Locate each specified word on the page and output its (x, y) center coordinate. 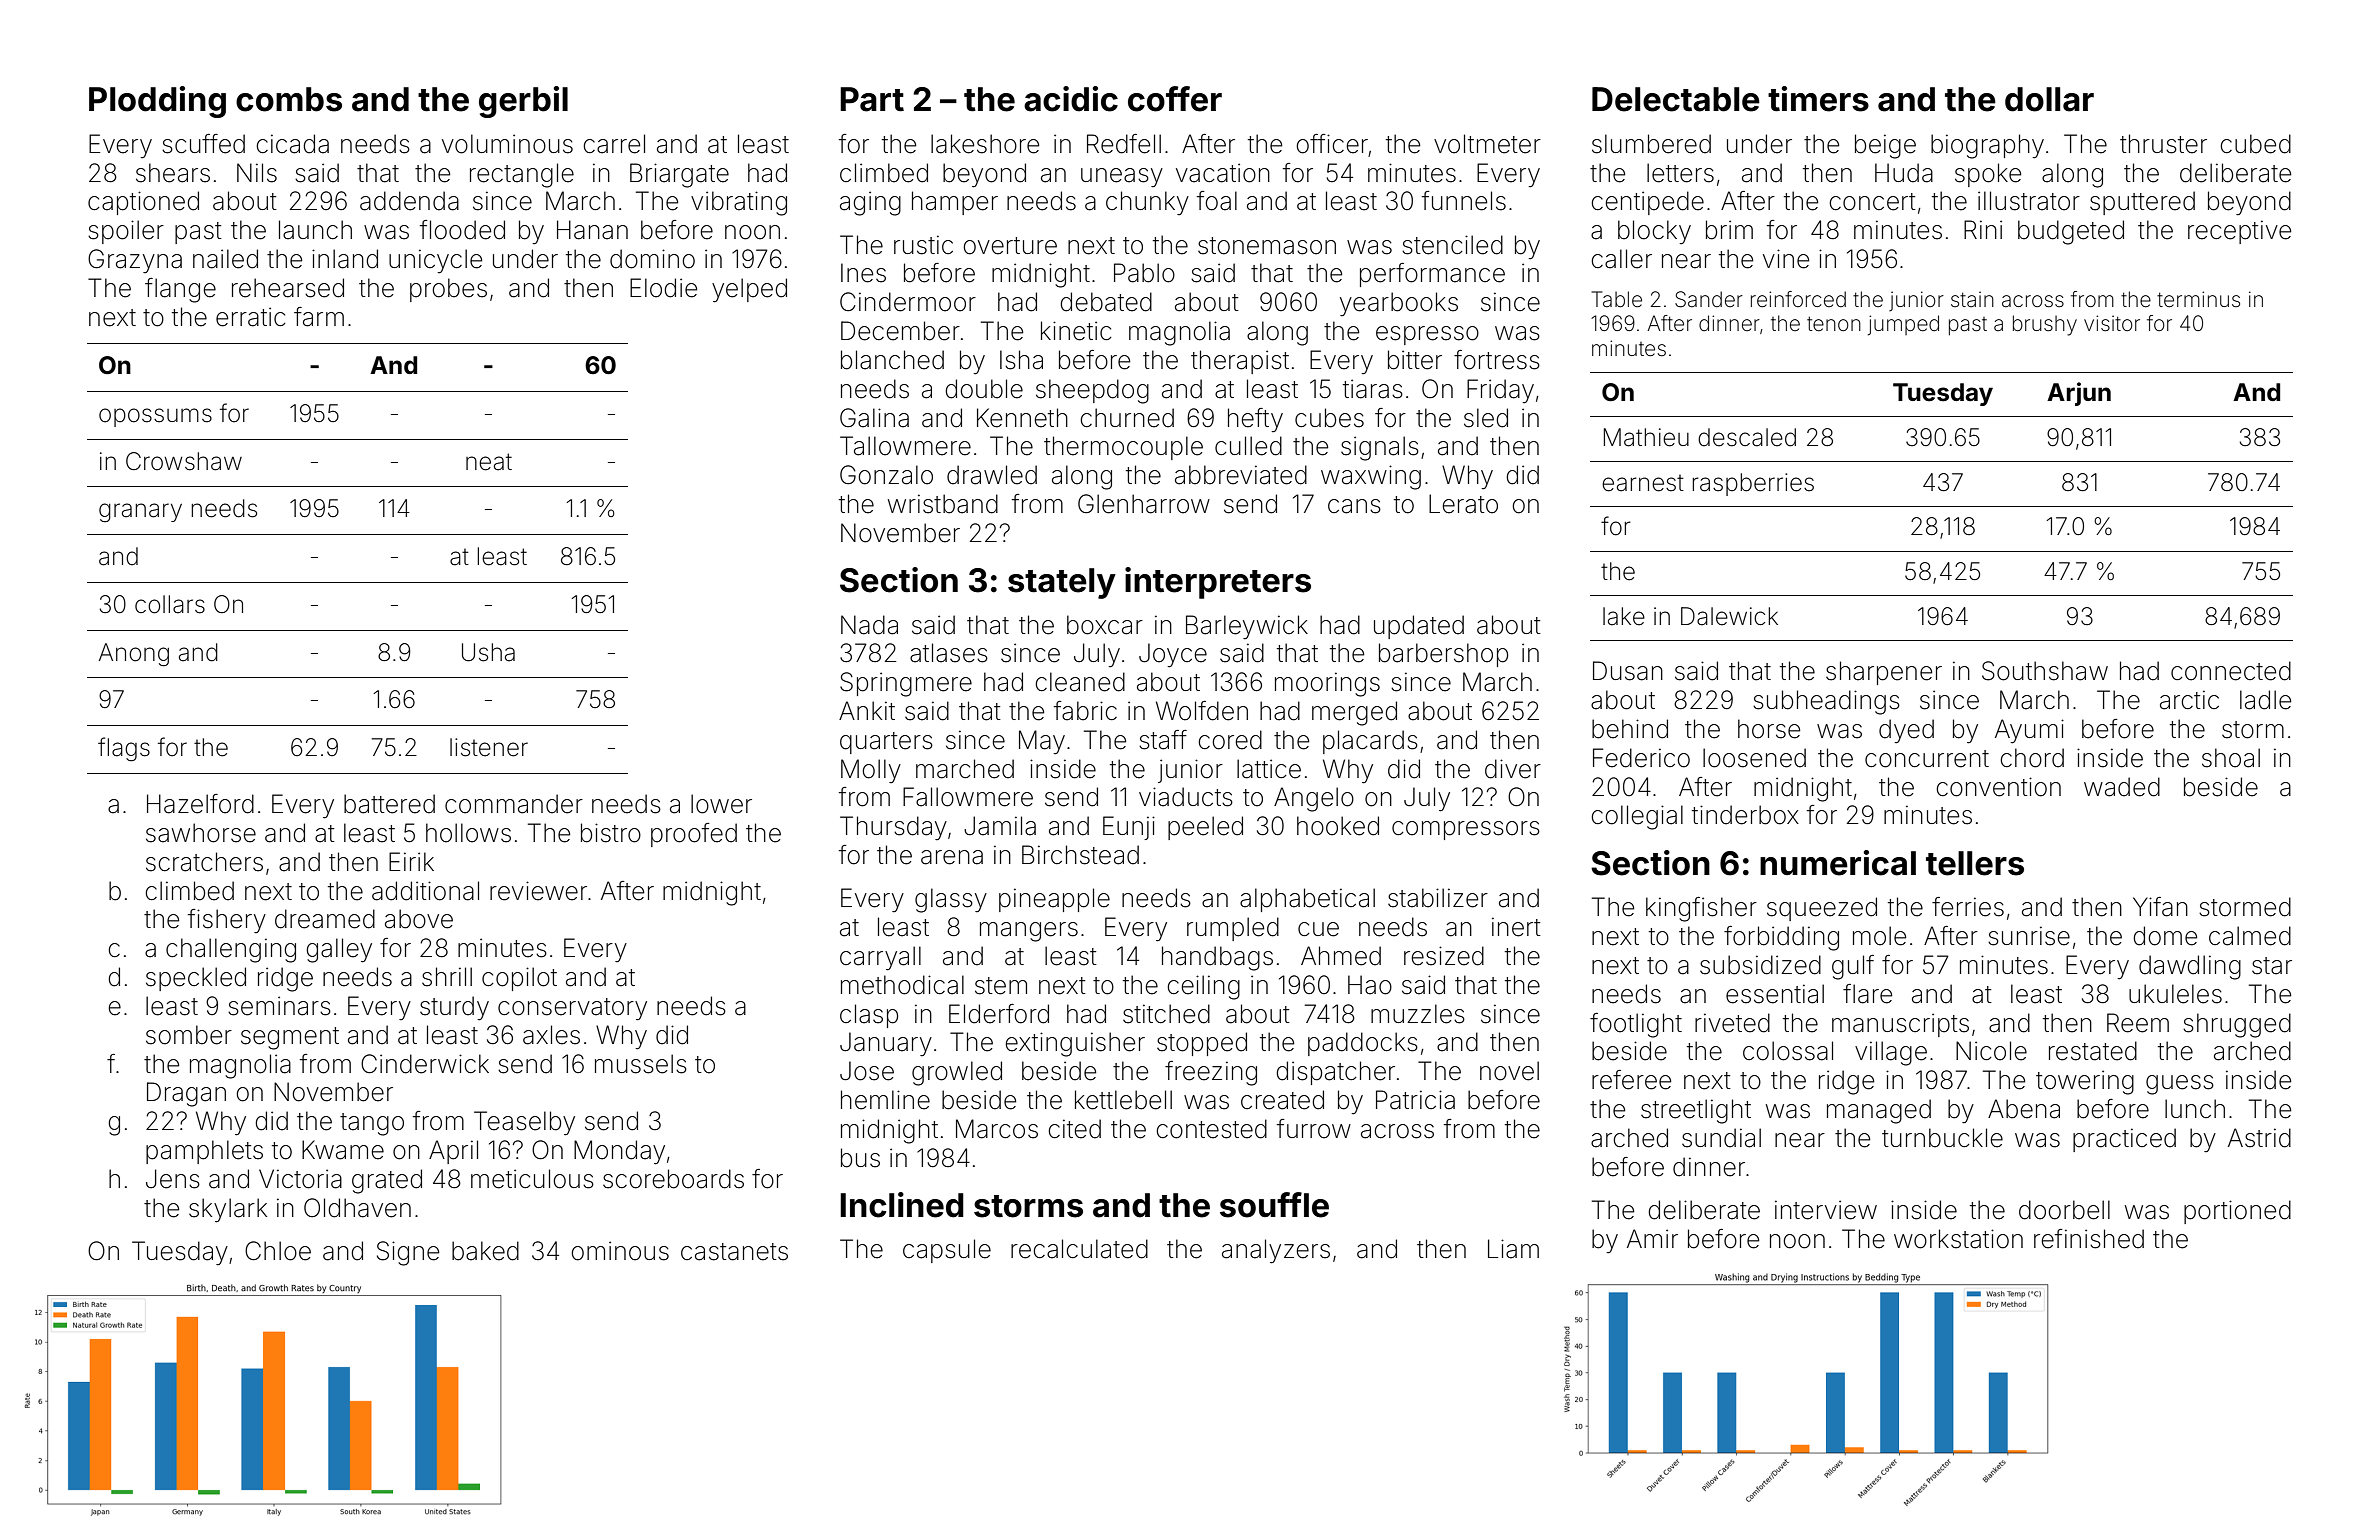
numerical (1838, 863)
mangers (1029, 932)
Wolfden (1202, 711)
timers (1818, 99)
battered (389, 804)
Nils (257, 173)
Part (872, 99)
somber (189, 1035)
